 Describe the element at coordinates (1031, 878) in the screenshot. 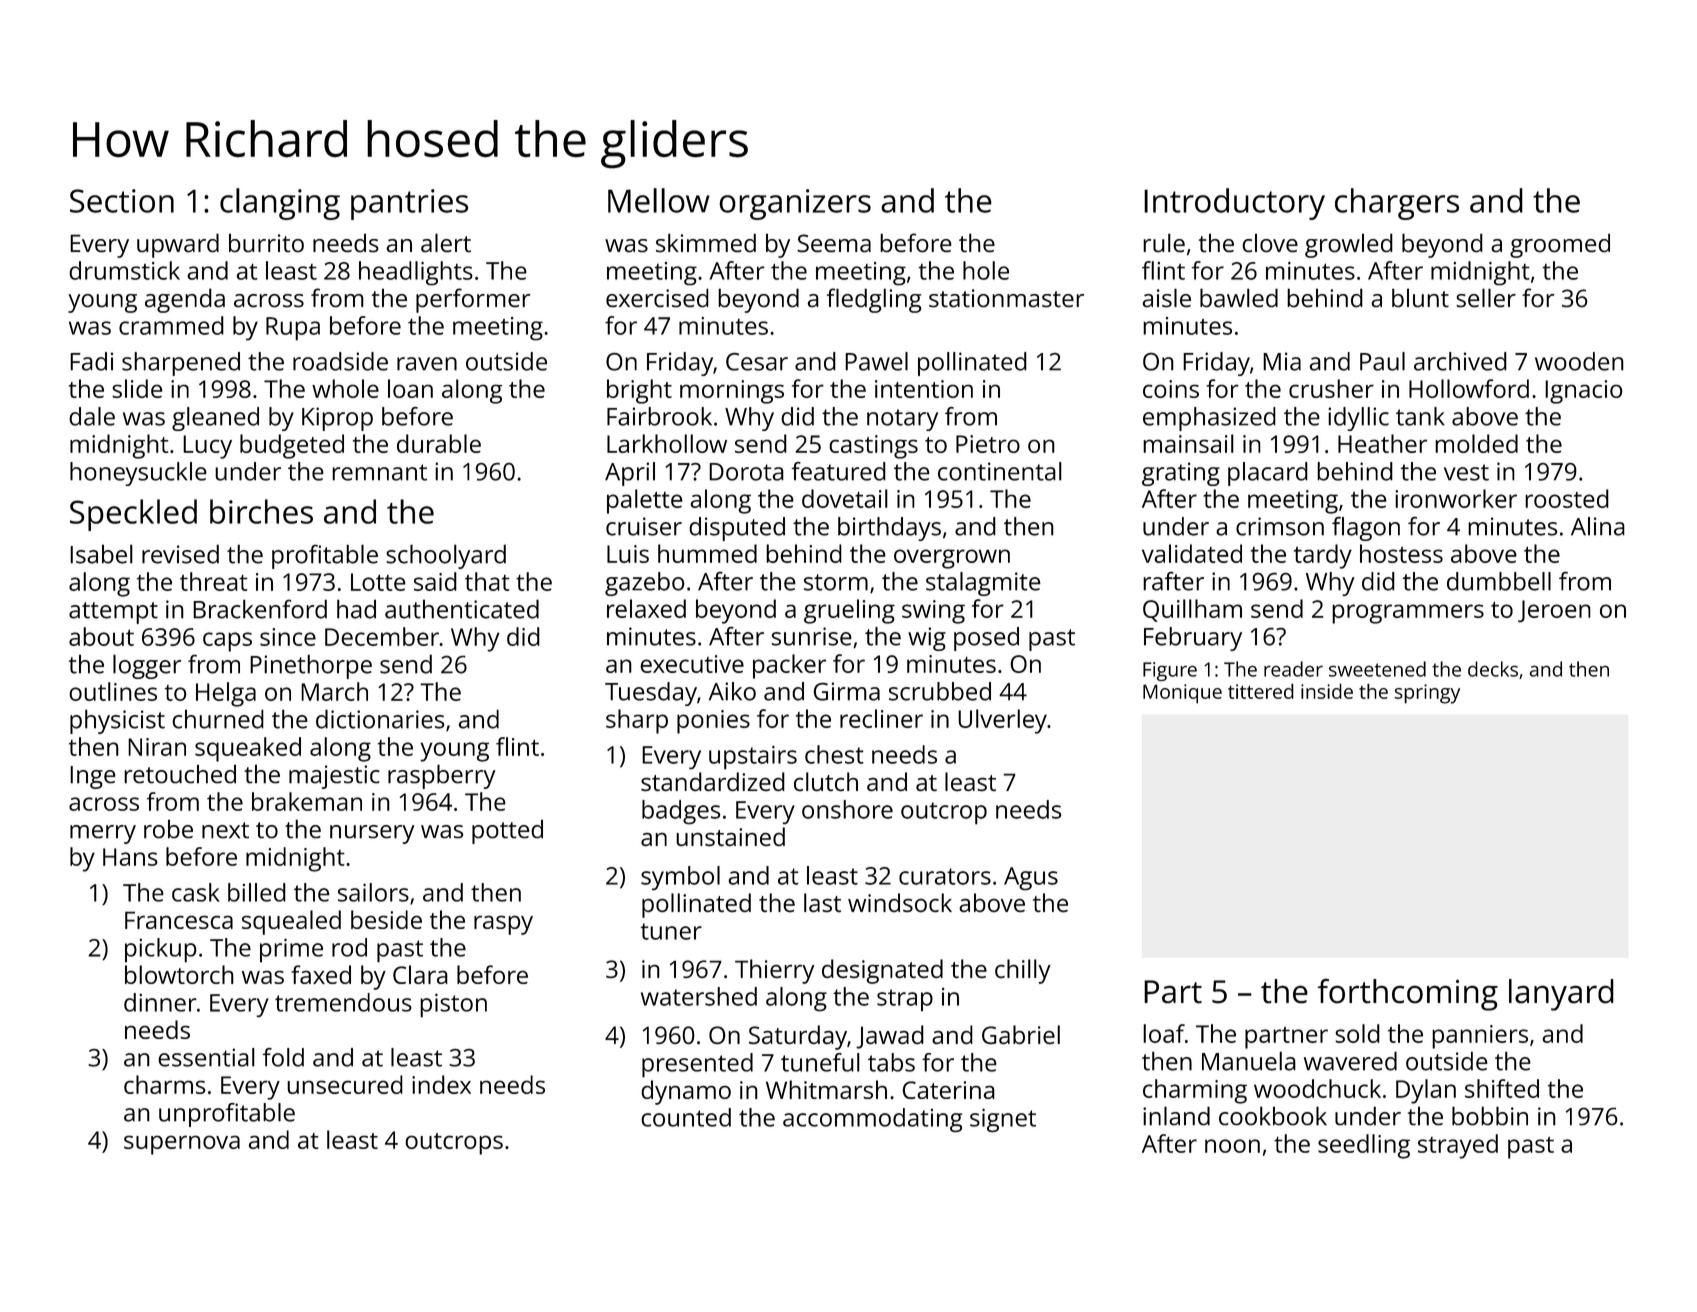

I see `Agus` at that location.
